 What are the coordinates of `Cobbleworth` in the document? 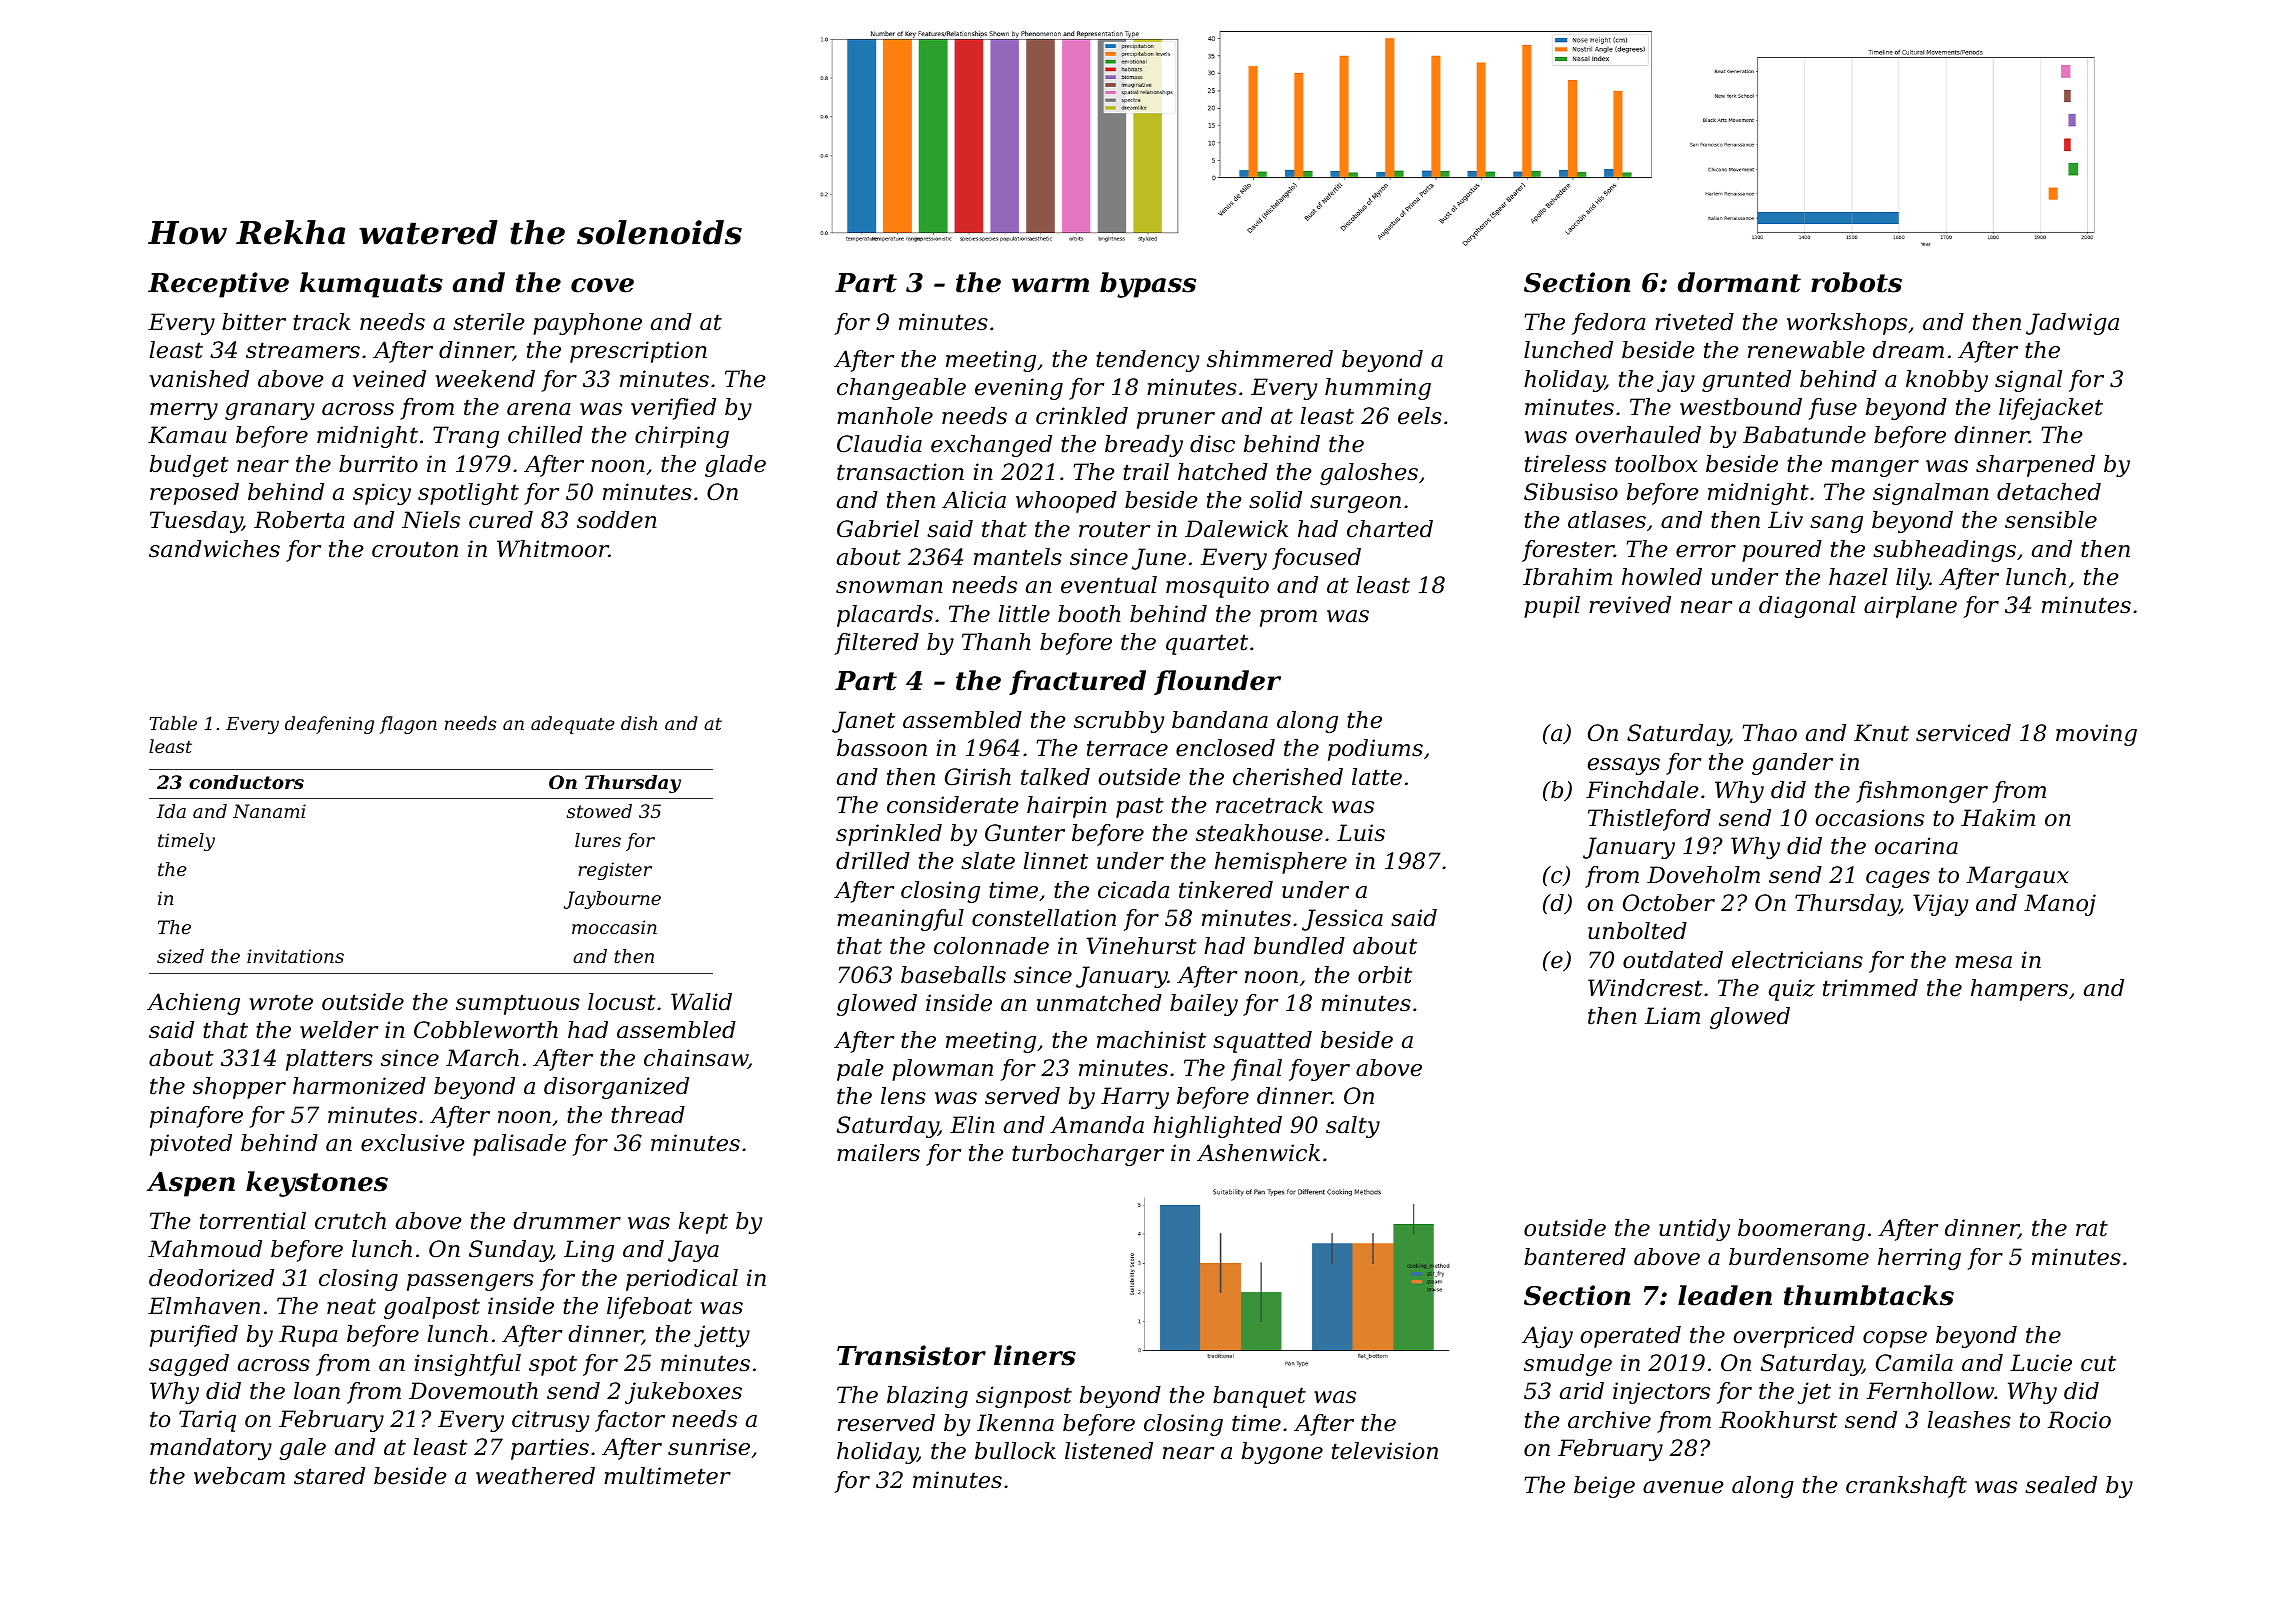 It's located at (486, 1030).
